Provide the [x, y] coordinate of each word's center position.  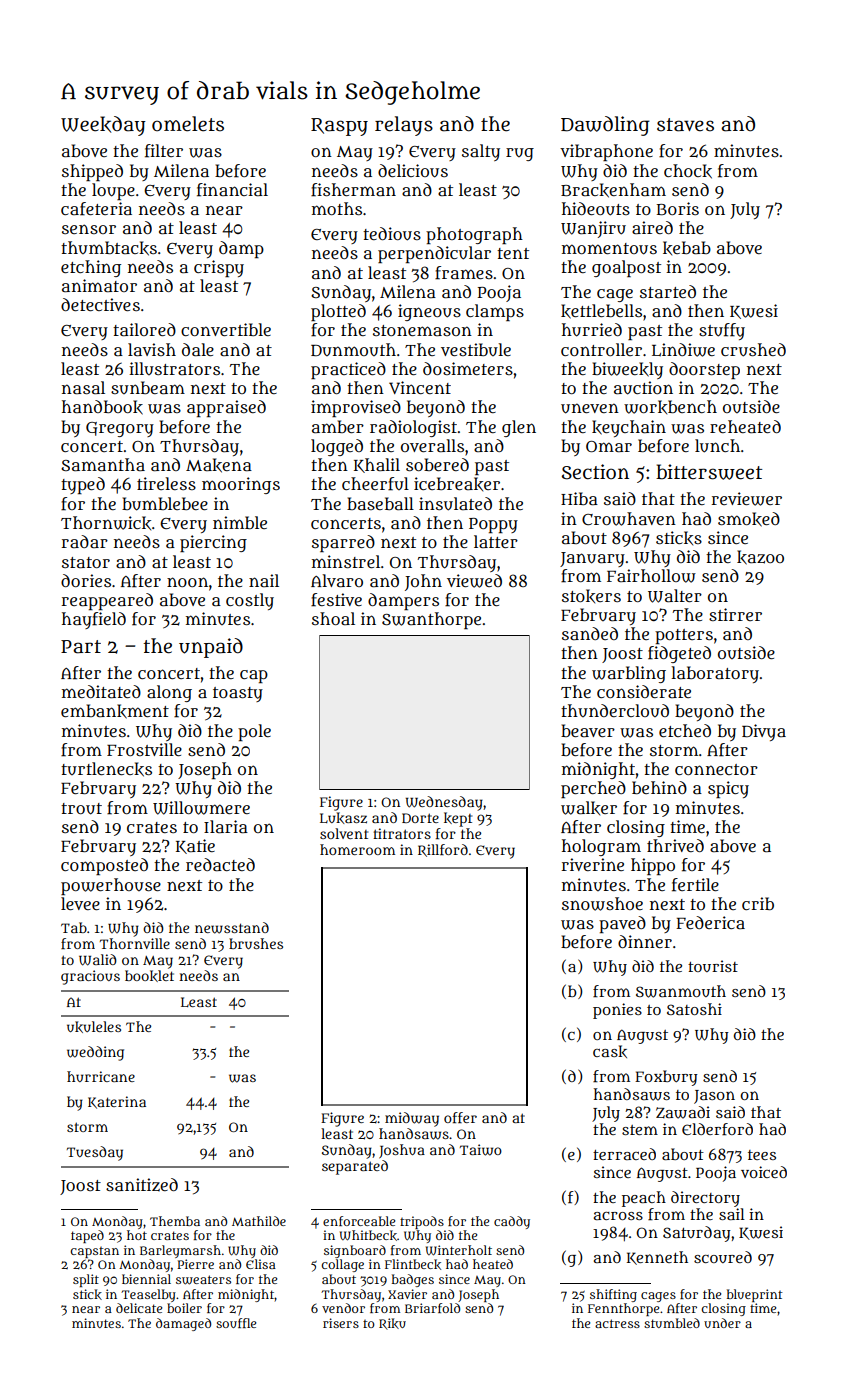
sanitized [142, 1185]
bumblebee [165, 504]
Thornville [135, 943]
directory [705, 1199]
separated [355, 1167]
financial [232, 190]
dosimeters [468, 368]
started [668, 291]
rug [520, 154]
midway [412, 1119]
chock [688, 171]
